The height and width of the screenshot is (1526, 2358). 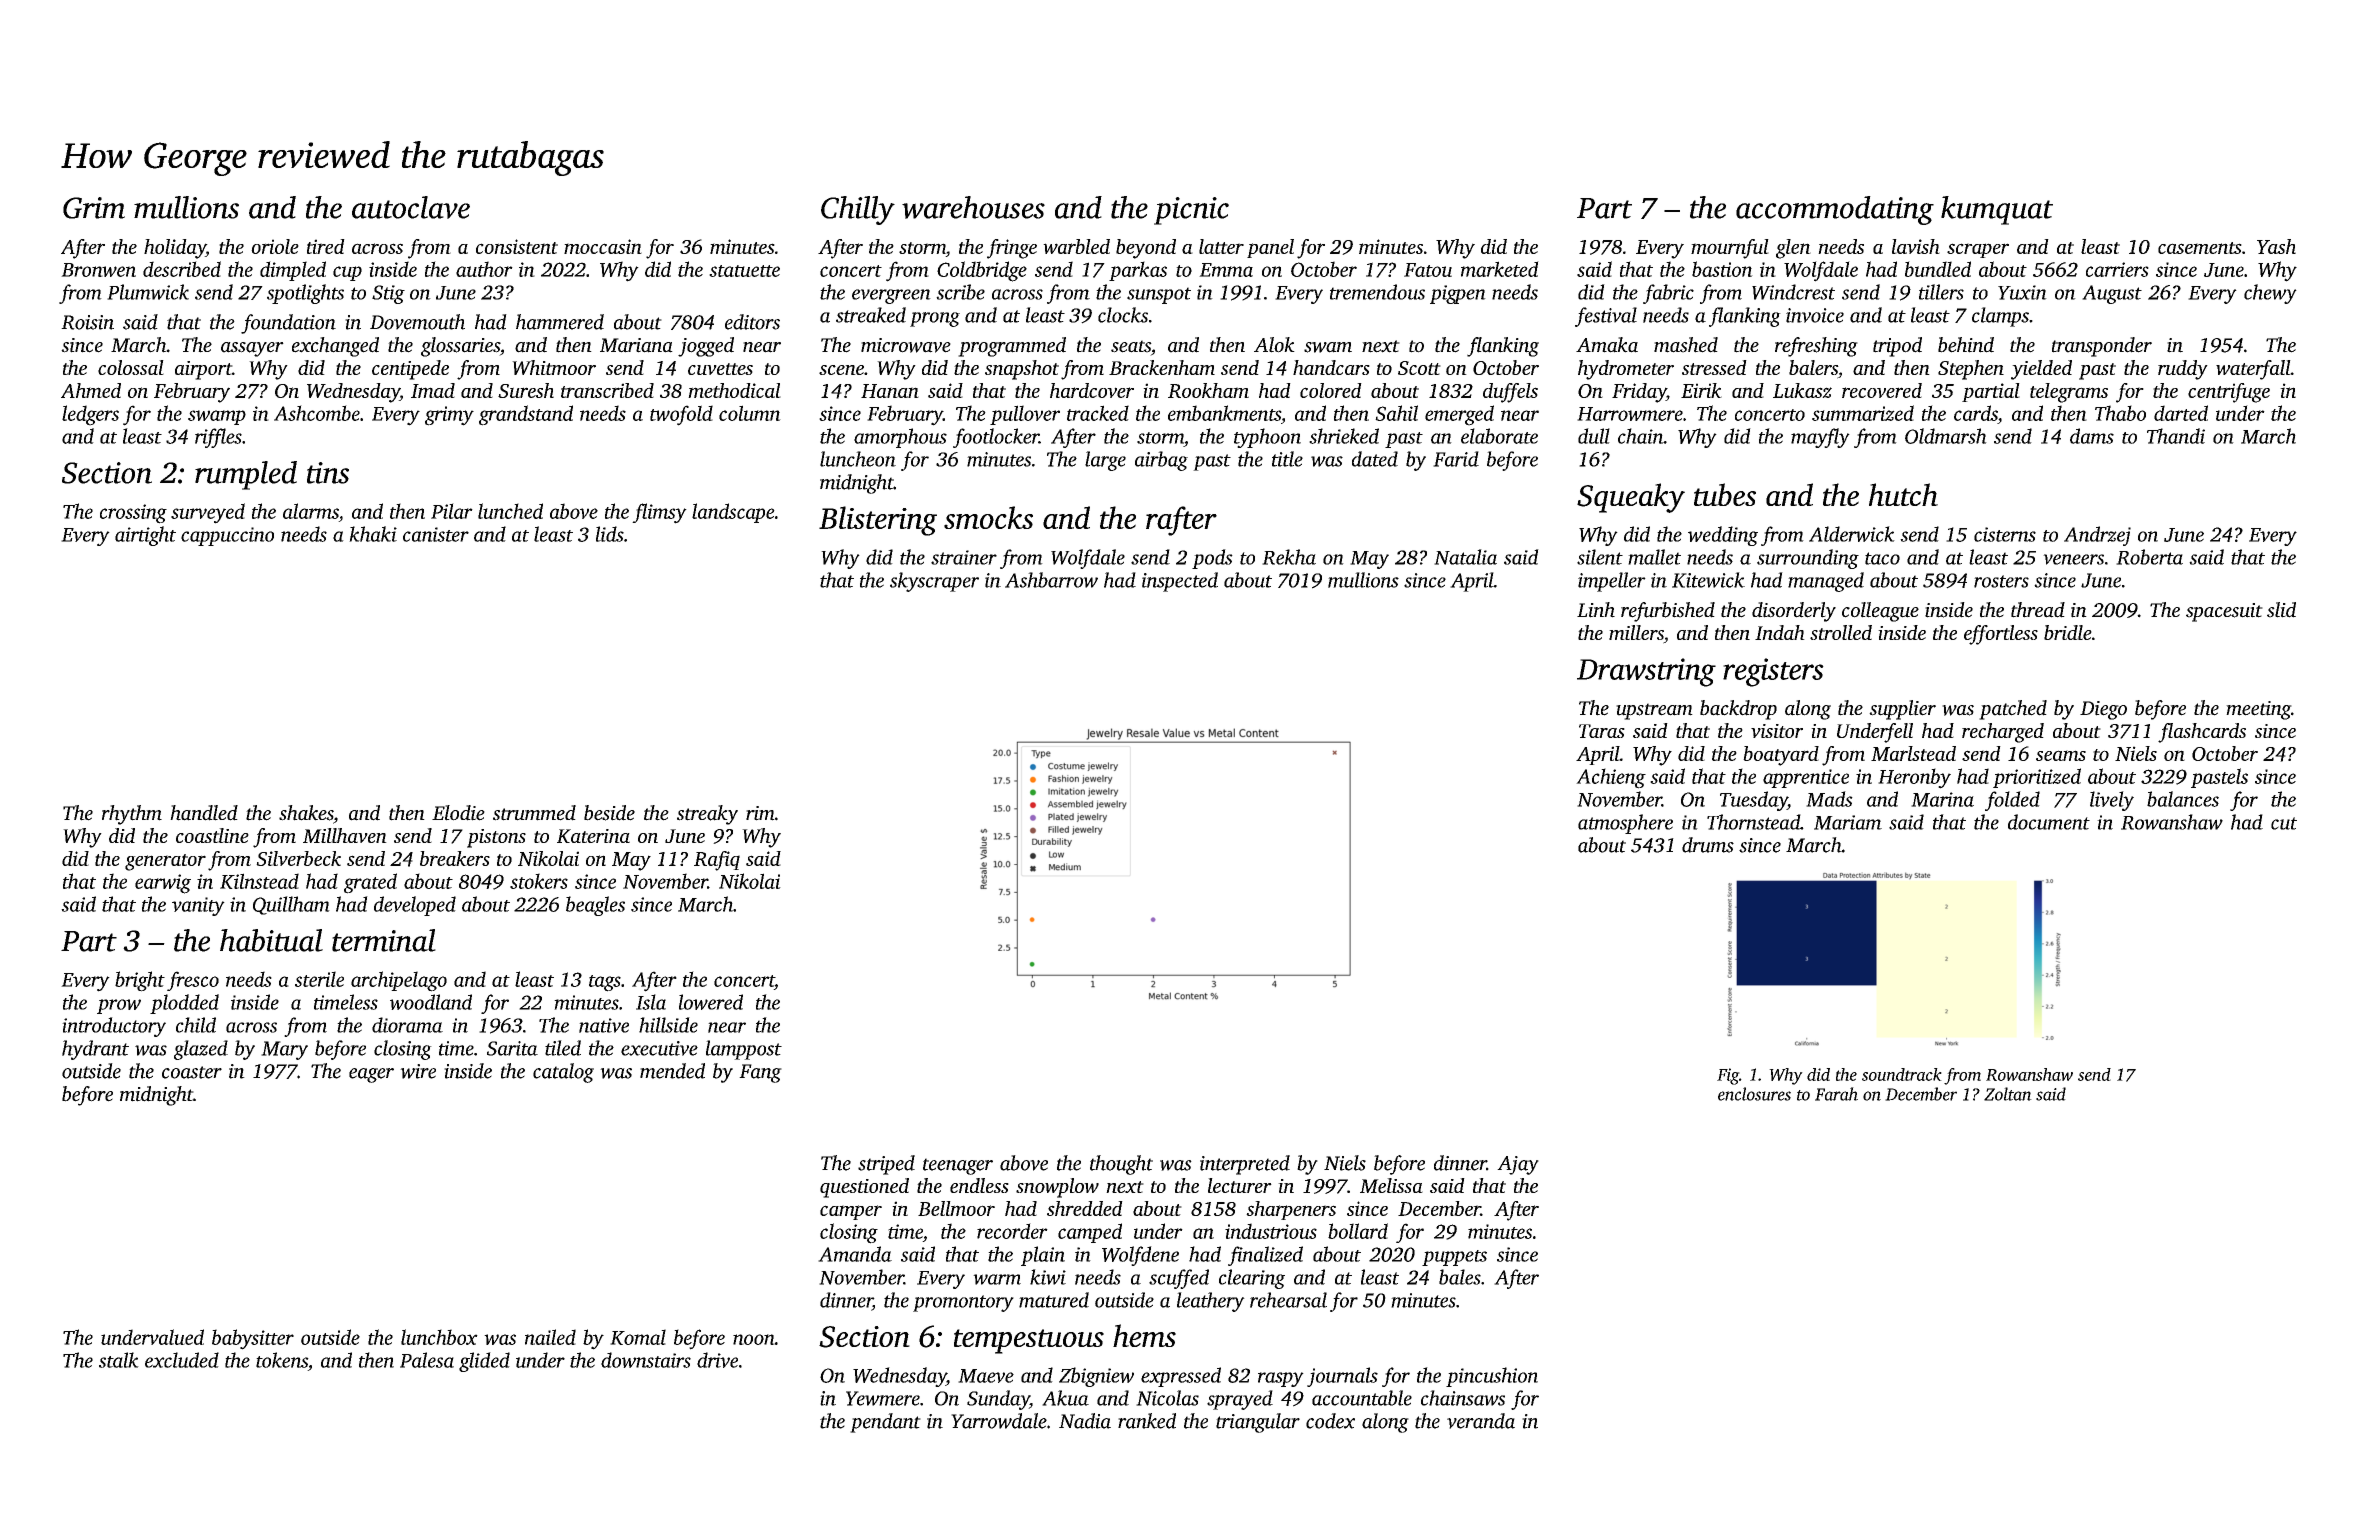 What do you see at coordinates (1460, 1277) in the screenshot?
I see `bales` at bounding box center [1460, 1277].
